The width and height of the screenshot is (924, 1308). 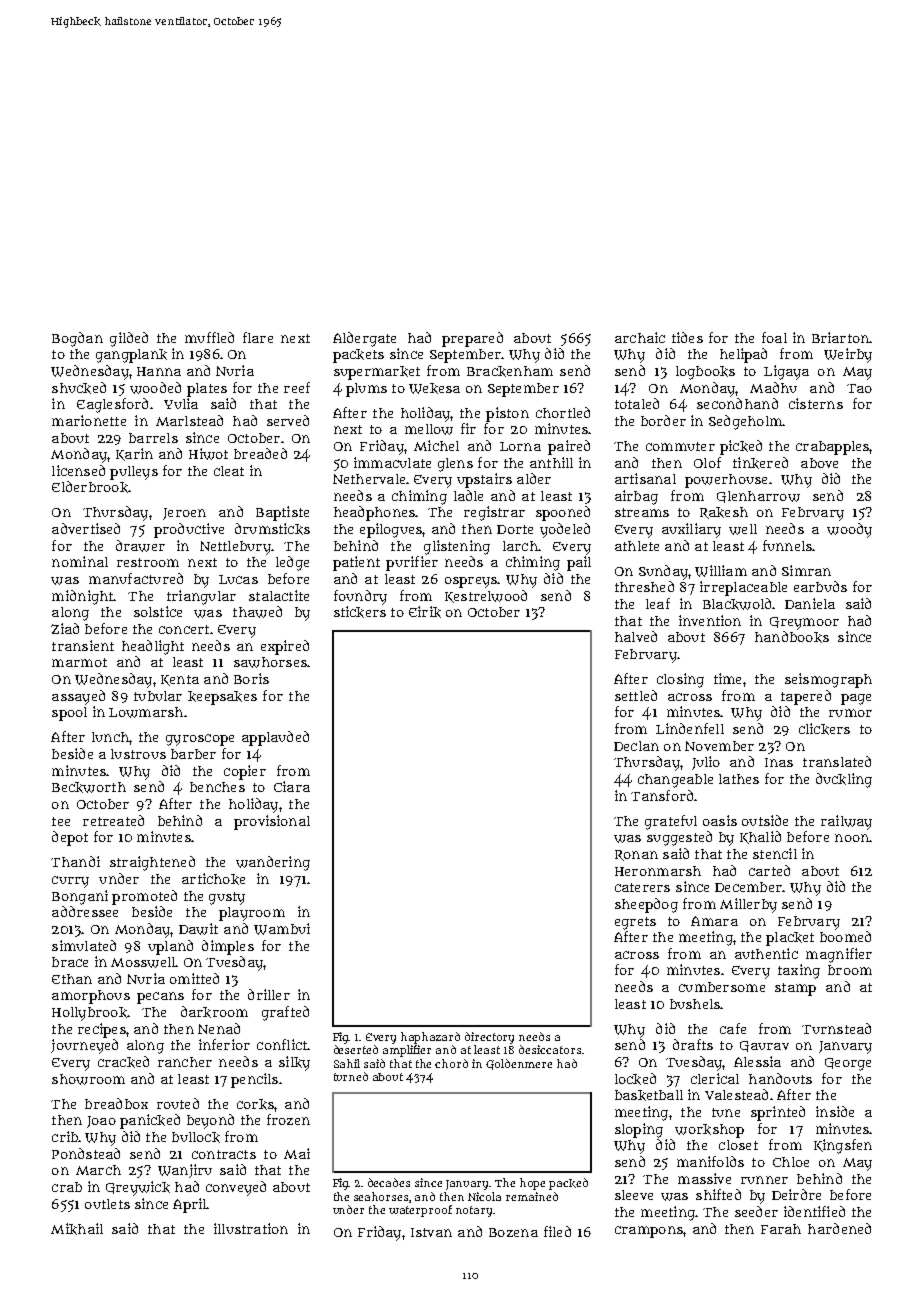 I want to click on streams, so click(x=642, y=512).
